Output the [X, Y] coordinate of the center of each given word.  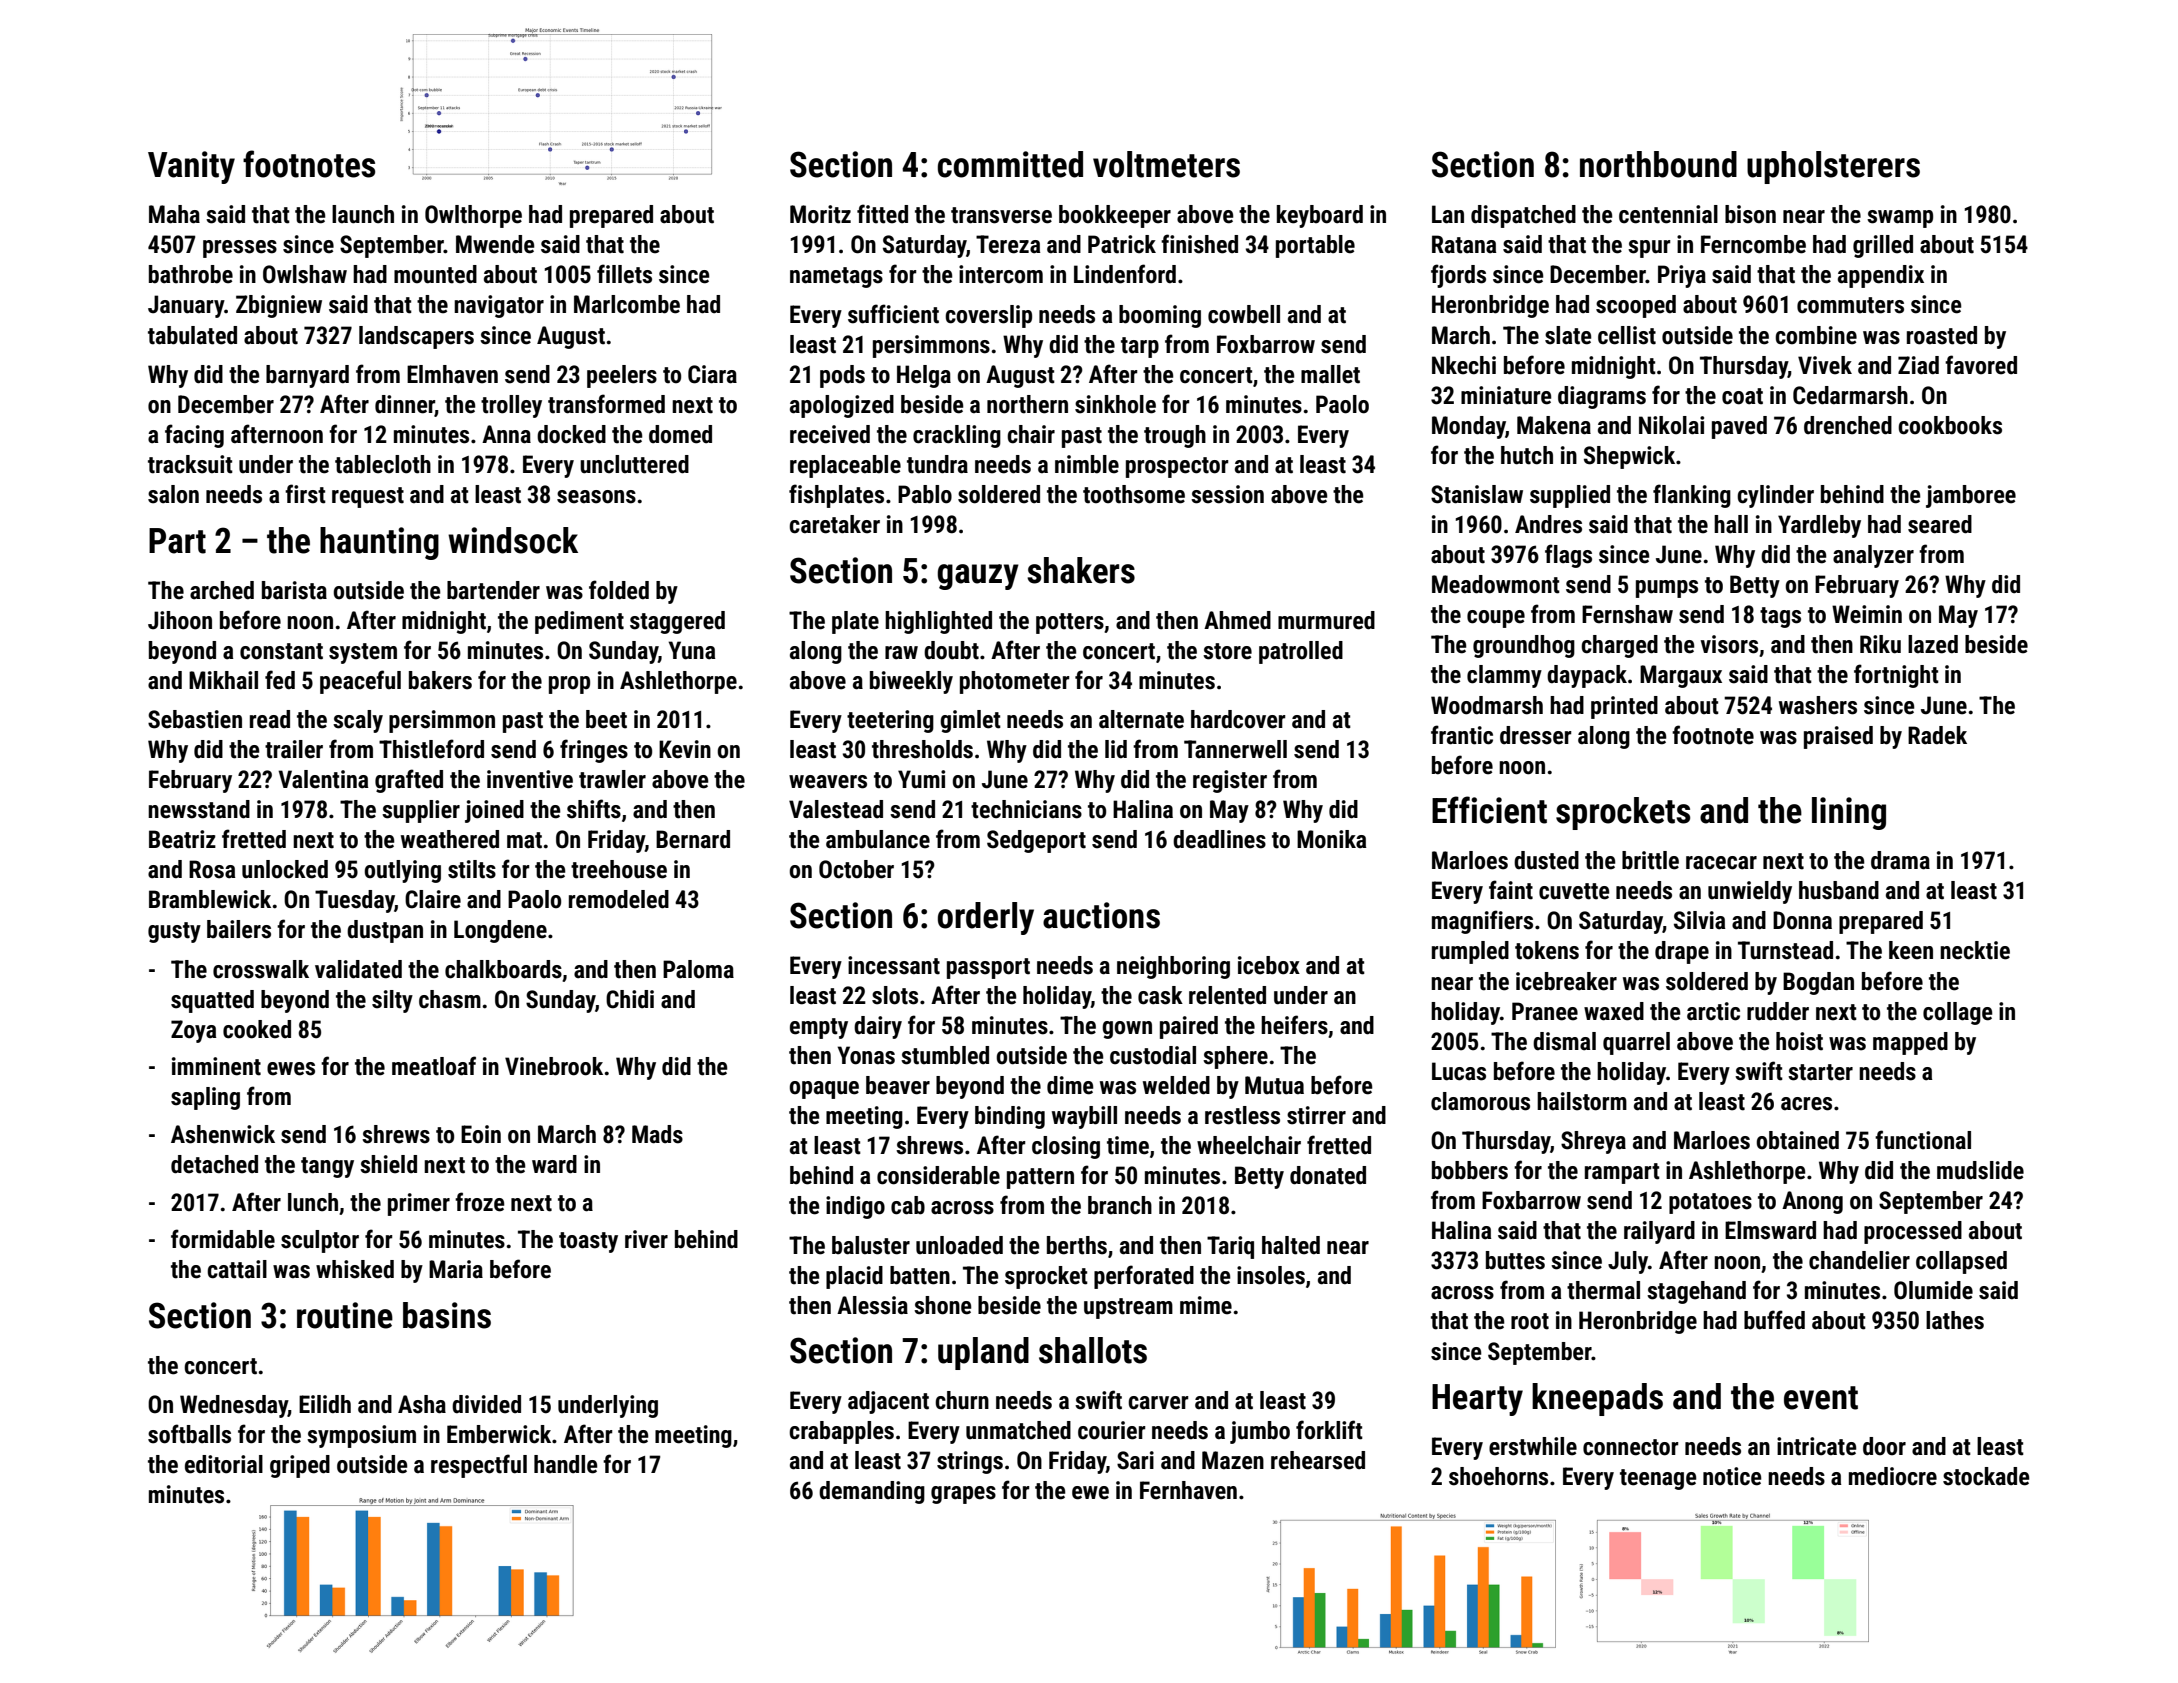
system [363, 653]
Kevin [685, 749]
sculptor [320, 1241]
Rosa [212, 869]
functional [1923, 1140]
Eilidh [325, 1404]
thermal [1603, 1290]
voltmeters [1166, 164]
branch [1120, 1205]
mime [1206, 1305]
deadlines [1219, 839]
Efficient [1489, 810]
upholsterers [1833, 167]
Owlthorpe [473, 216]
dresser [1536, 735]
